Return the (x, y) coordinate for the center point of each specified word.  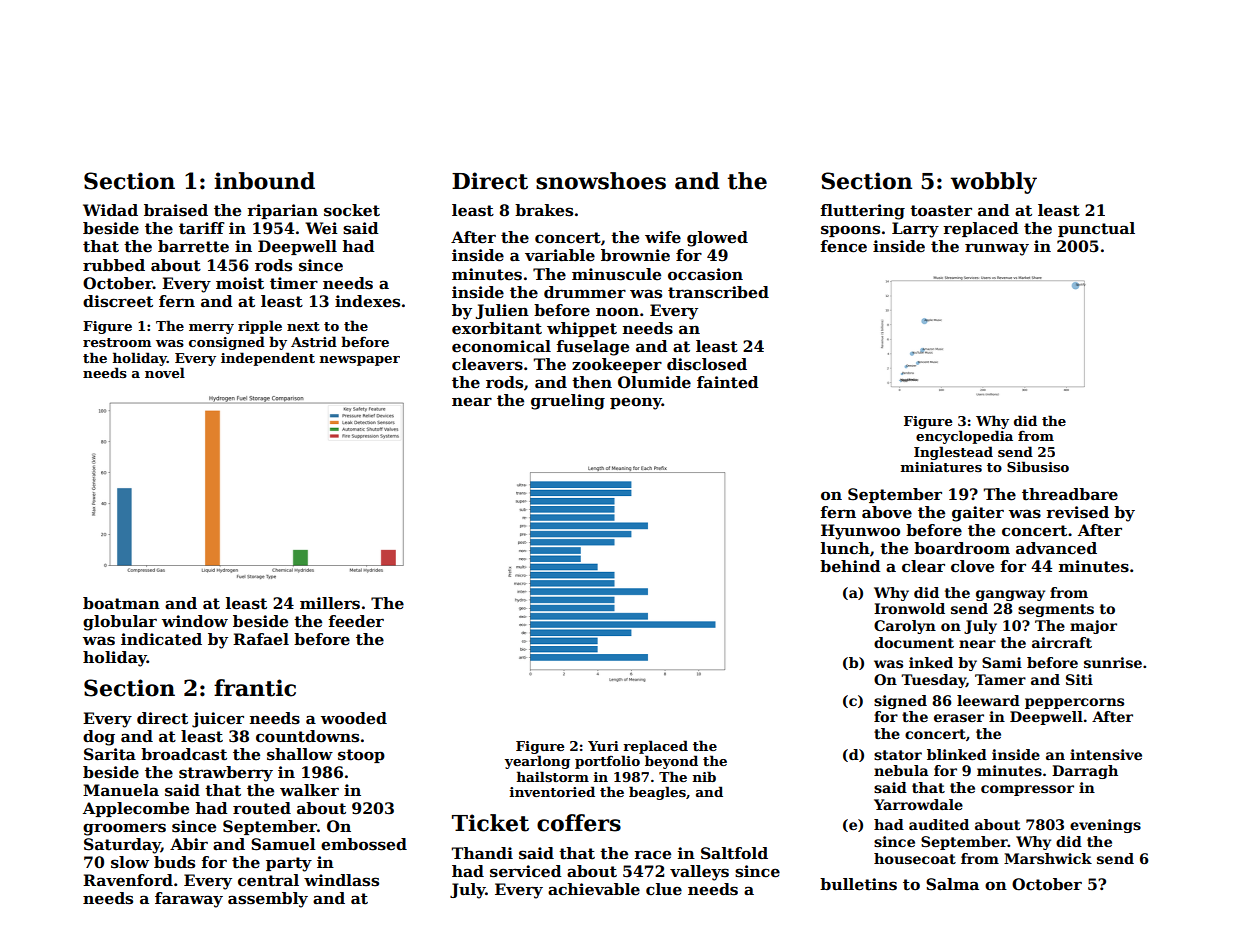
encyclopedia (964, 437)
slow (130, 862)
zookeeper (617, 365)
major (1093, 627)
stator (898, 755)
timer (294, 283)
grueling (568, 402)
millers (330, 603)
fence (843, 246)
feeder (356, 621)
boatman (121, 603)
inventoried (552, 791)
